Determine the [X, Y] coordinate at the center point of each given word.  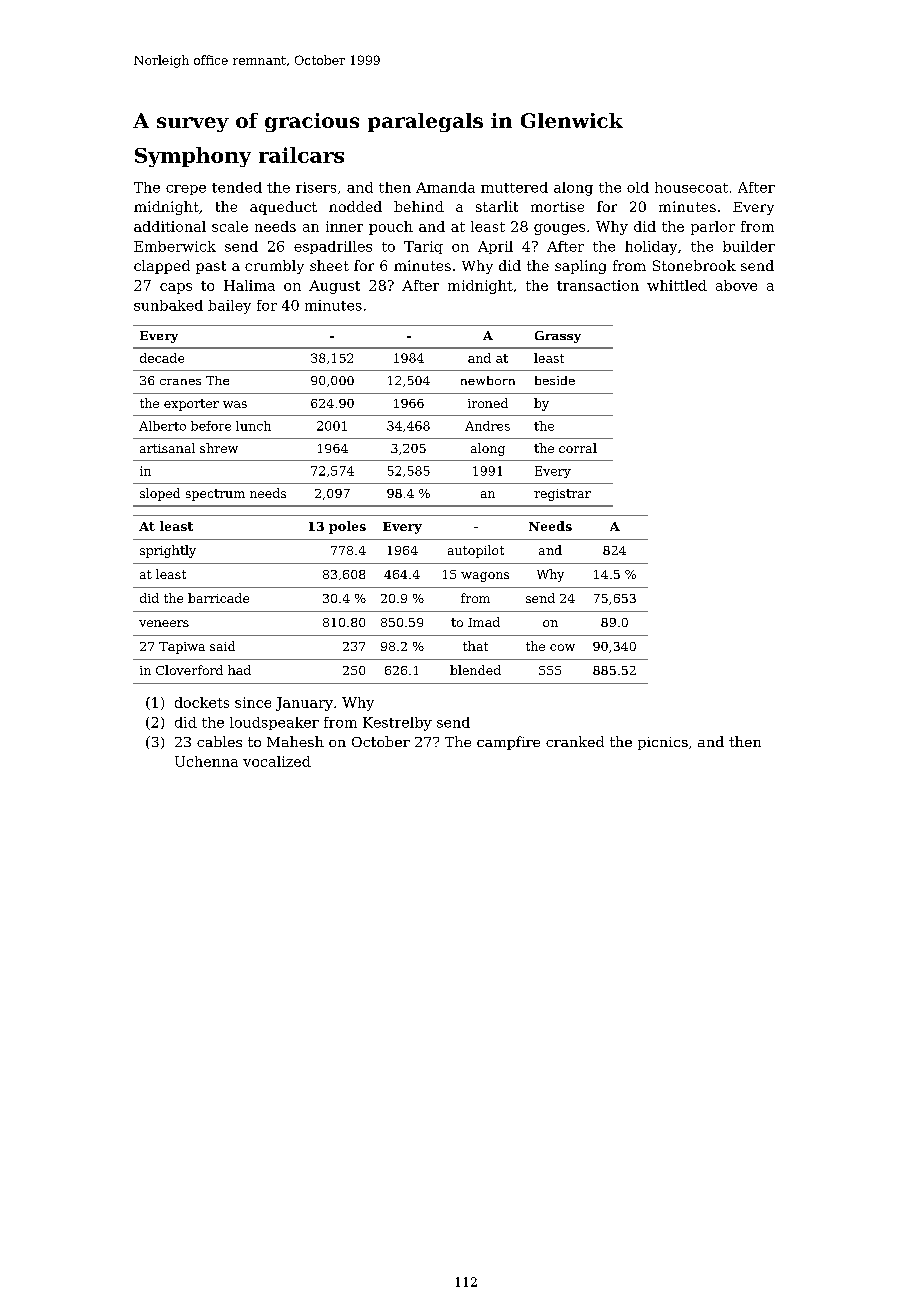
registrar [562, 495]
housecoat [691, 187]
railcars [301, 155]
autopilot [476, 551]
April [495, 247]
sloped [160, 494]
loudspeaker [274, 723]
